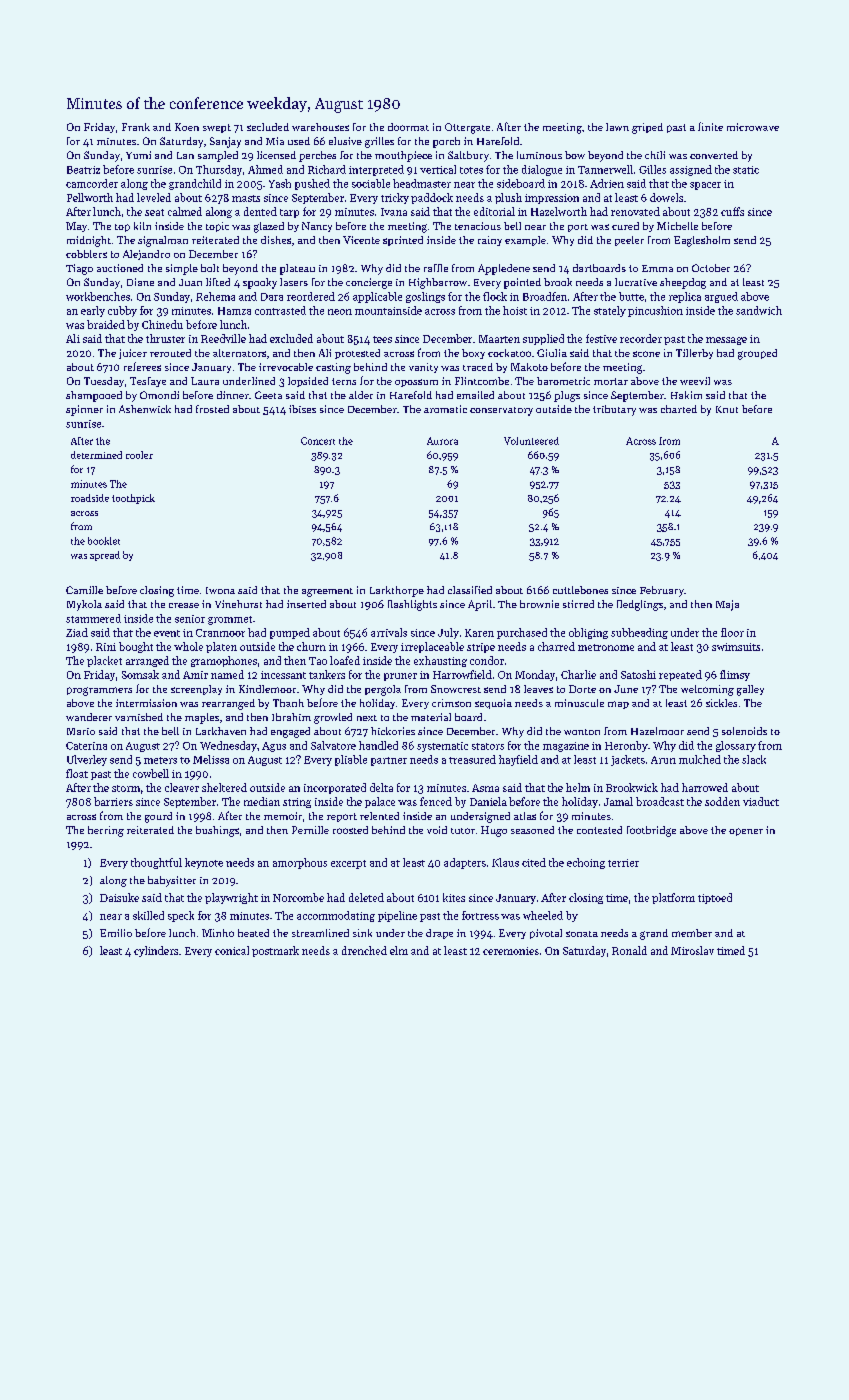  Describe the element at coordinates (93, 618) in the screenshot. I see `stammered` at that location.
